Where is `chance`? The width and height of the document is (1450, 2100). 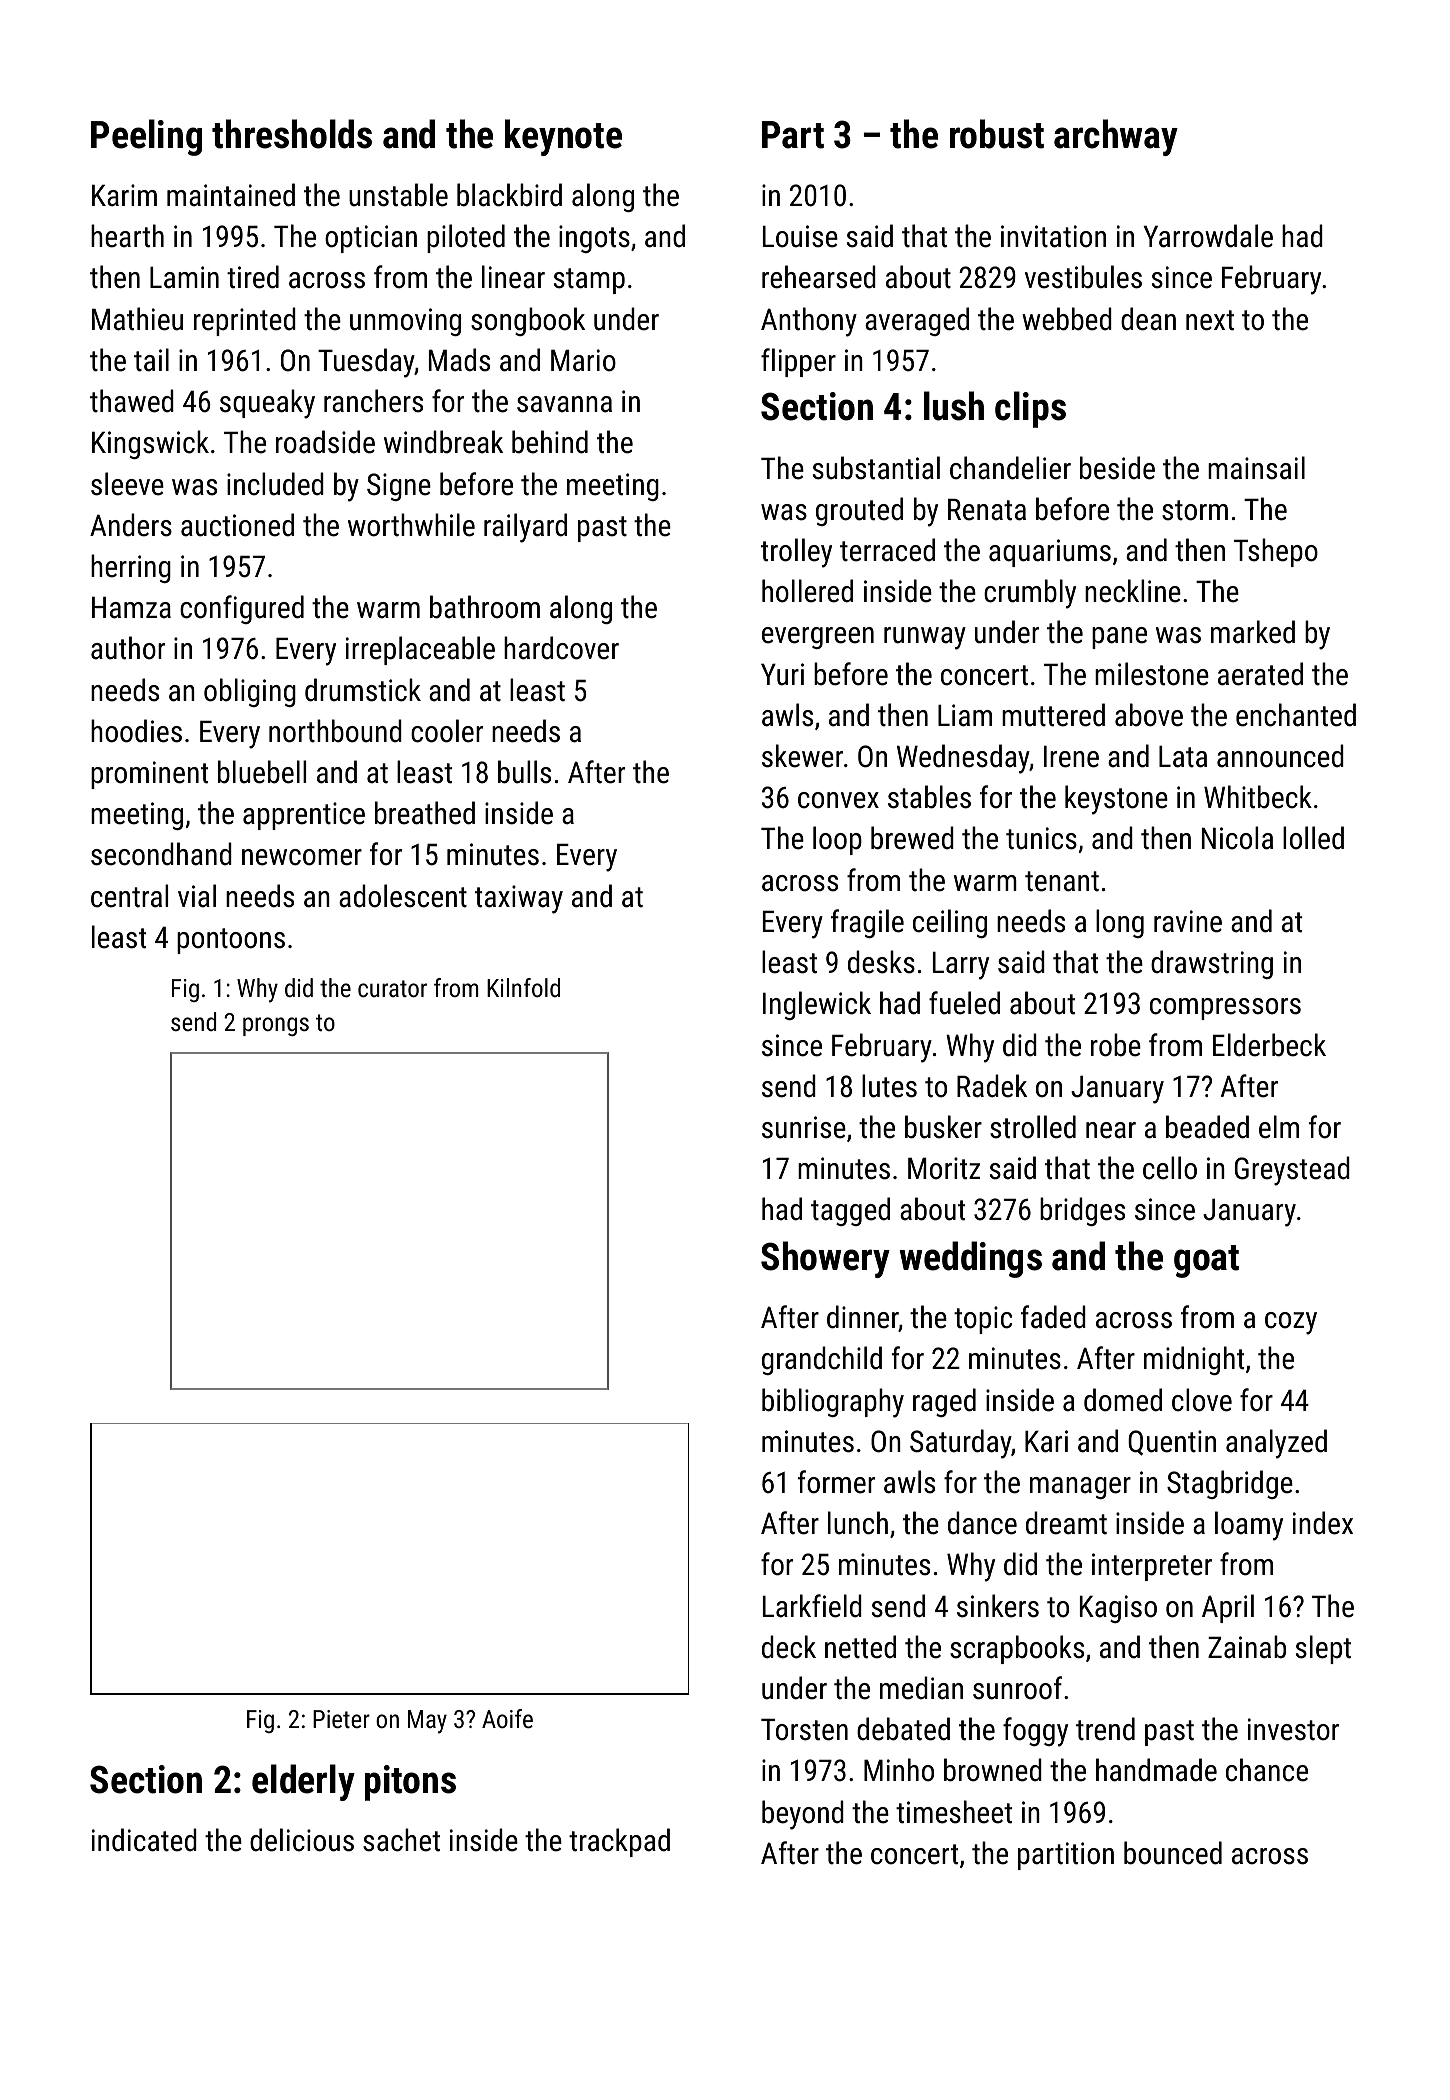
chance is located at coordinates (1267, 1770).
